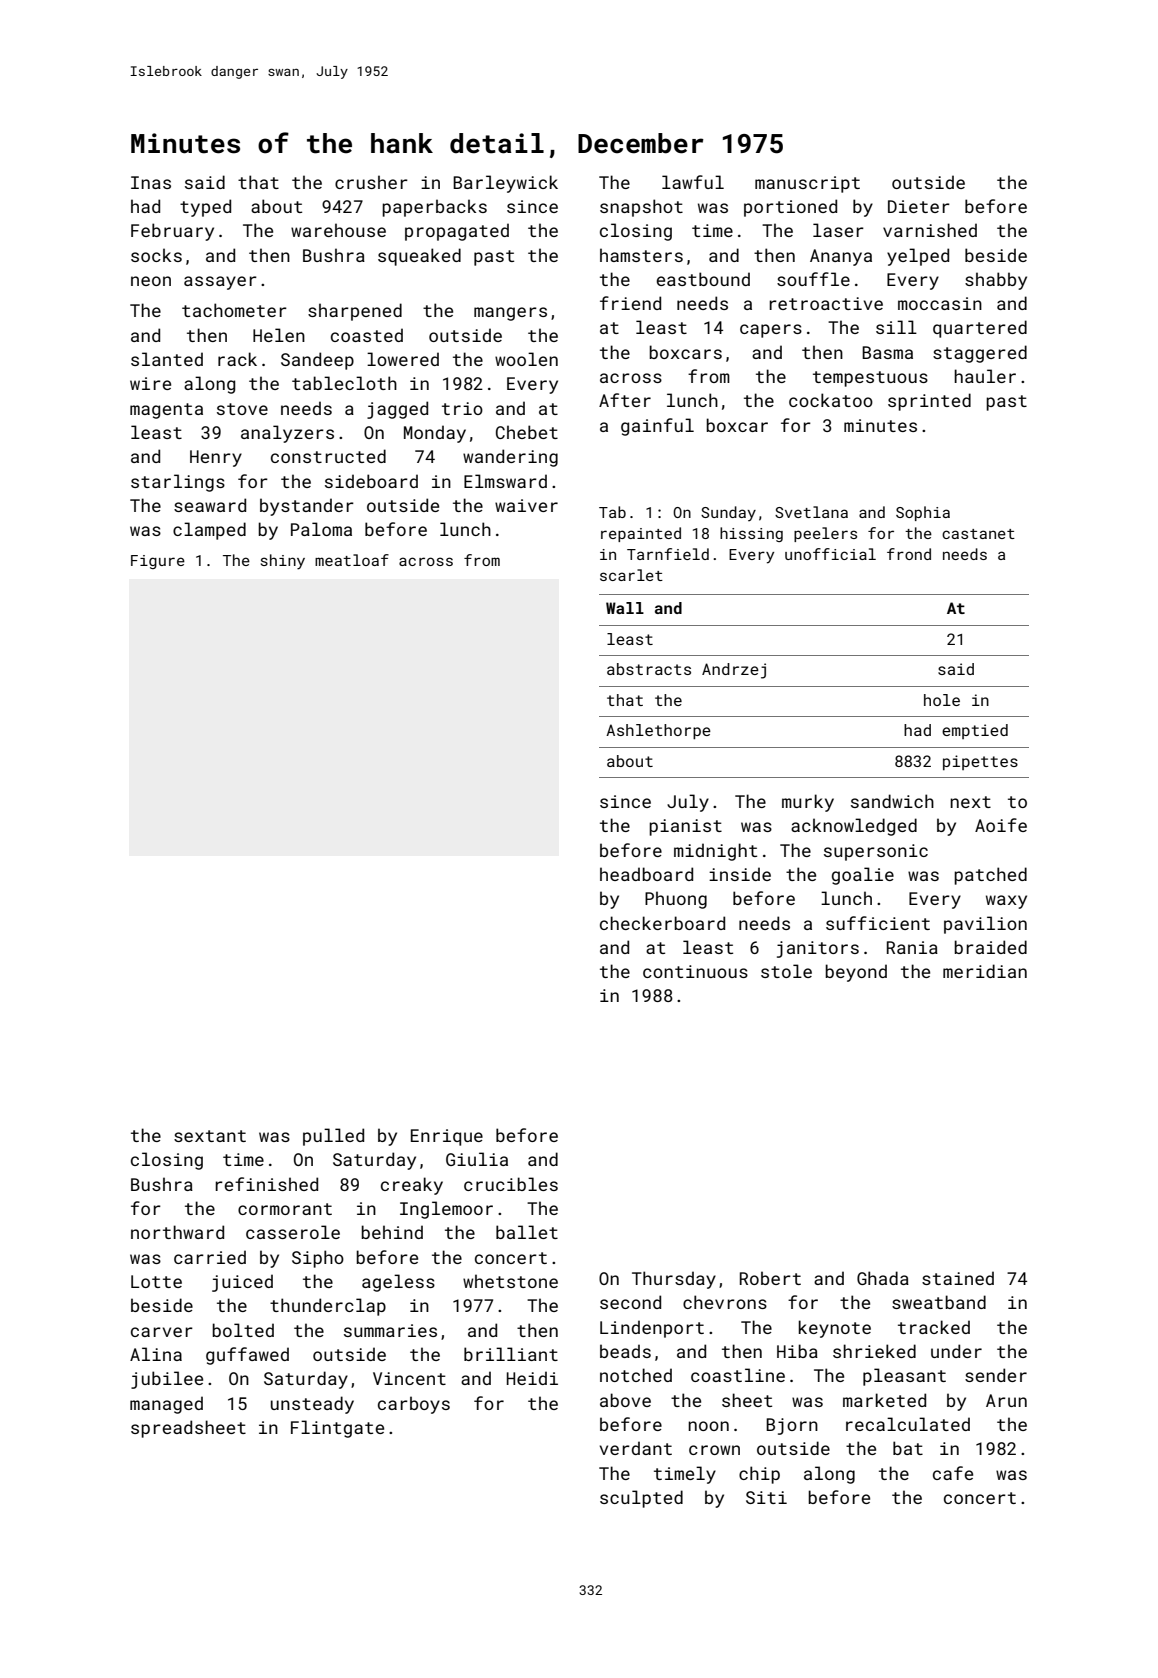 This screenshot has width=1158, height=1678. Describe the element at coordinates (1006, 1400) in the screenshot. I see `Arun` at that location.
